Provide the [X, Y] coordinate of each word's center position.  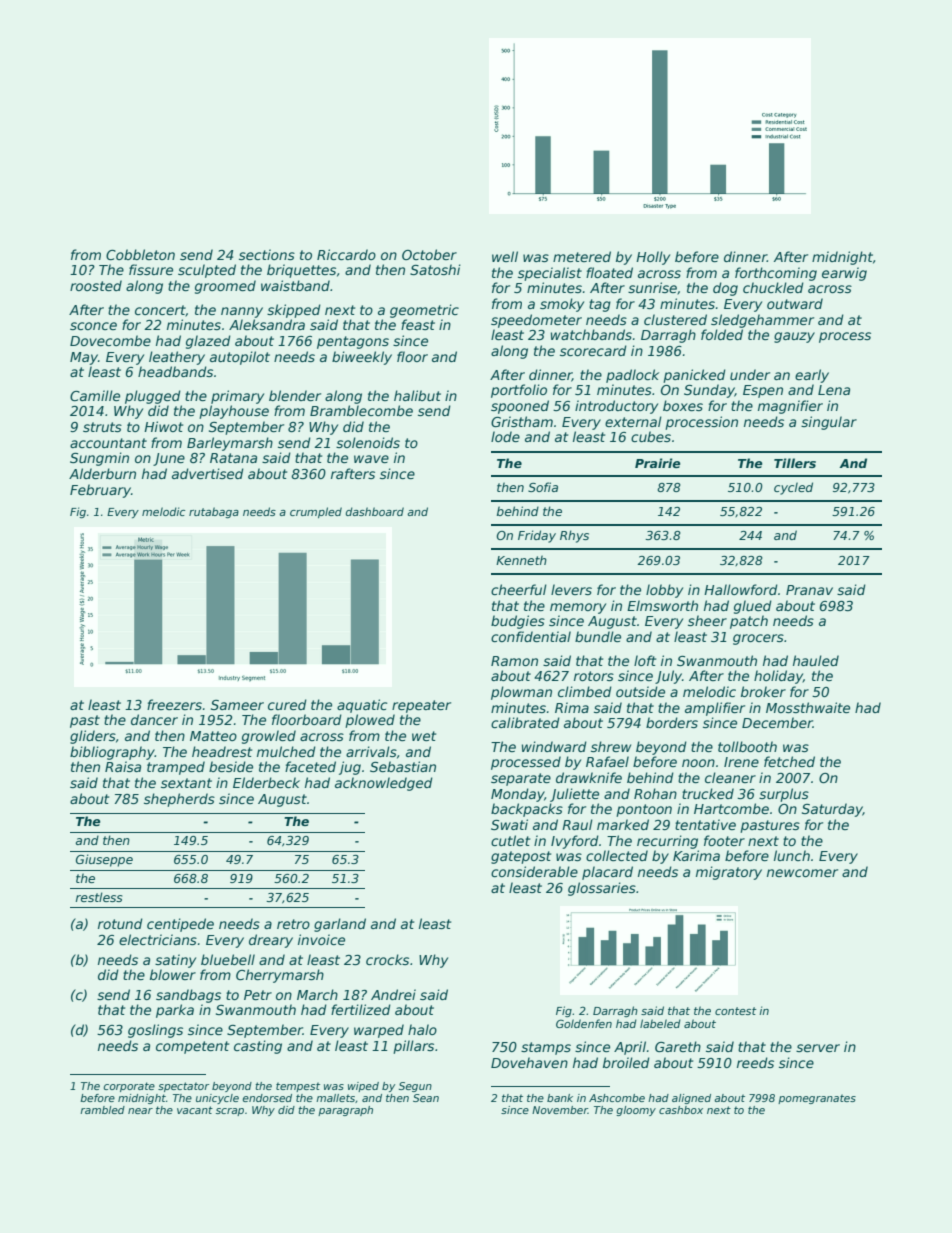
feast [418, 324]
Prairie [657, 463]
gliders [93, 737]
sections [267, 254]
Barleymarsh [230, 444]
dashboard [375, 511]
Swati [509, 824]
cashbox [681, 1110]
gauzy [794, 337]
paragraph [345, 1111]
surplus [784, 795]
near [140, 1111]
